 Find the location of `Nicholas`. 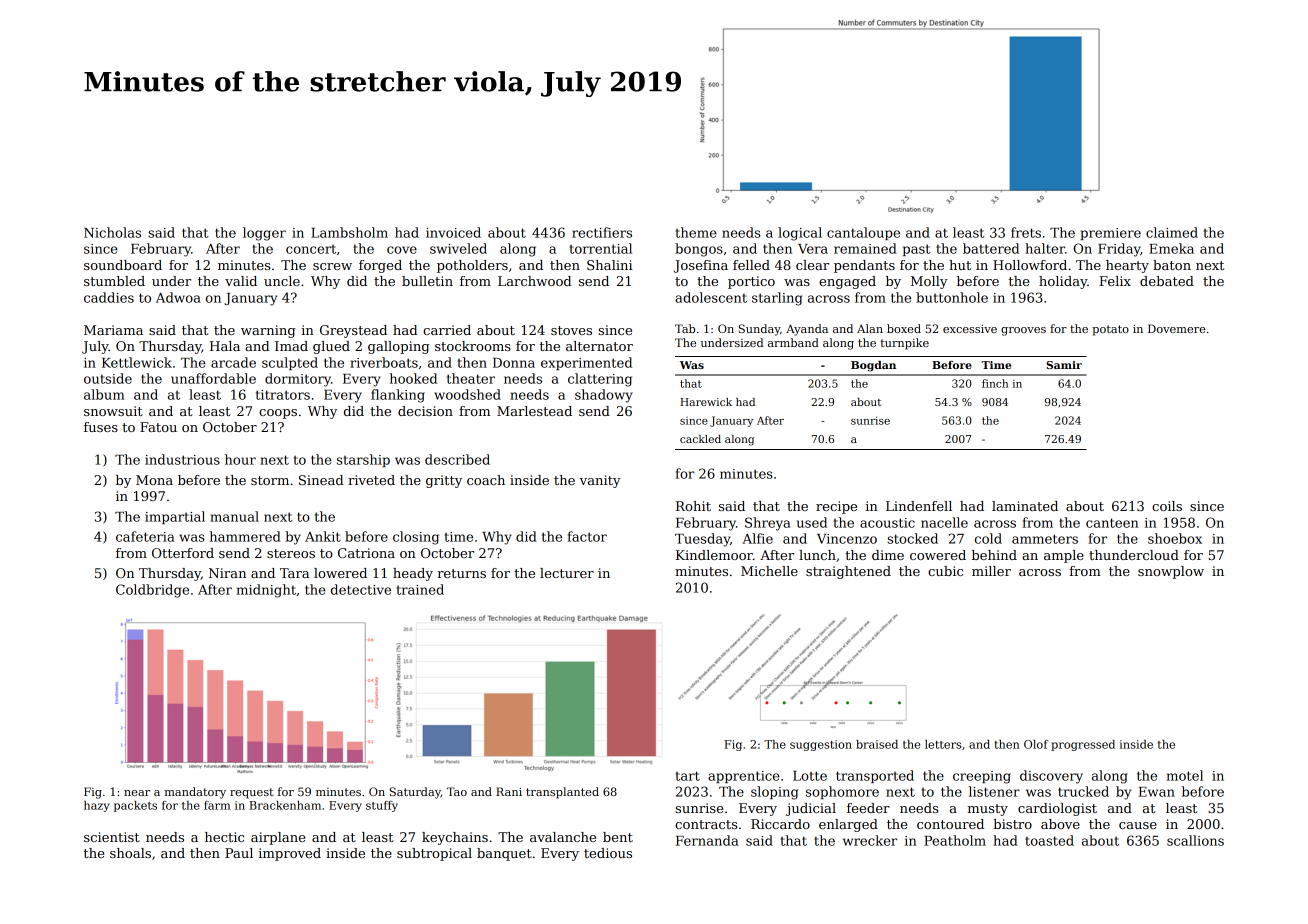

Nicholas is located at coordinates (112, 232).
